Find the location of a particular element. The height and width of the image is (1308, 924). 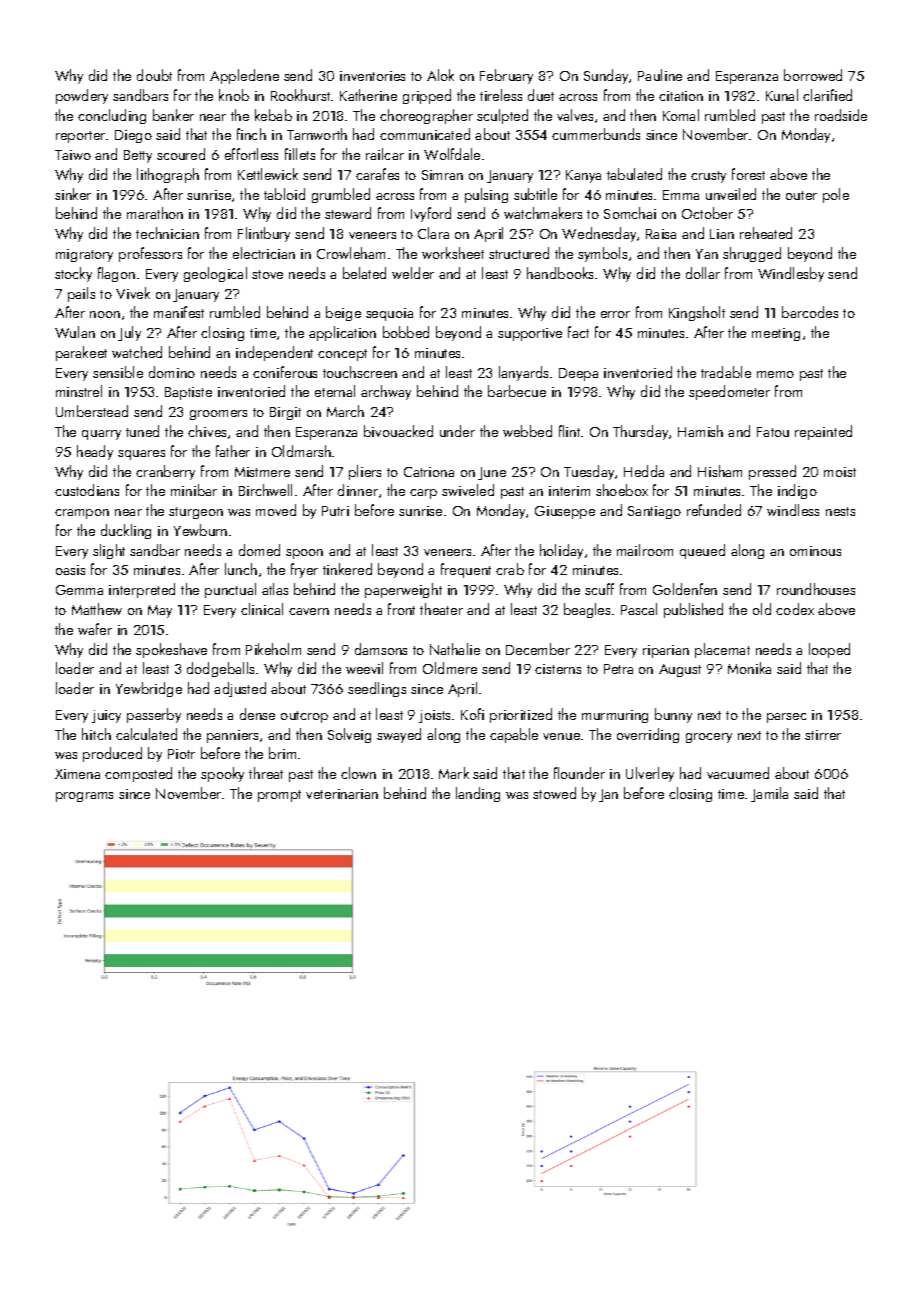

tabloid is located at coordinates (284, 194).
